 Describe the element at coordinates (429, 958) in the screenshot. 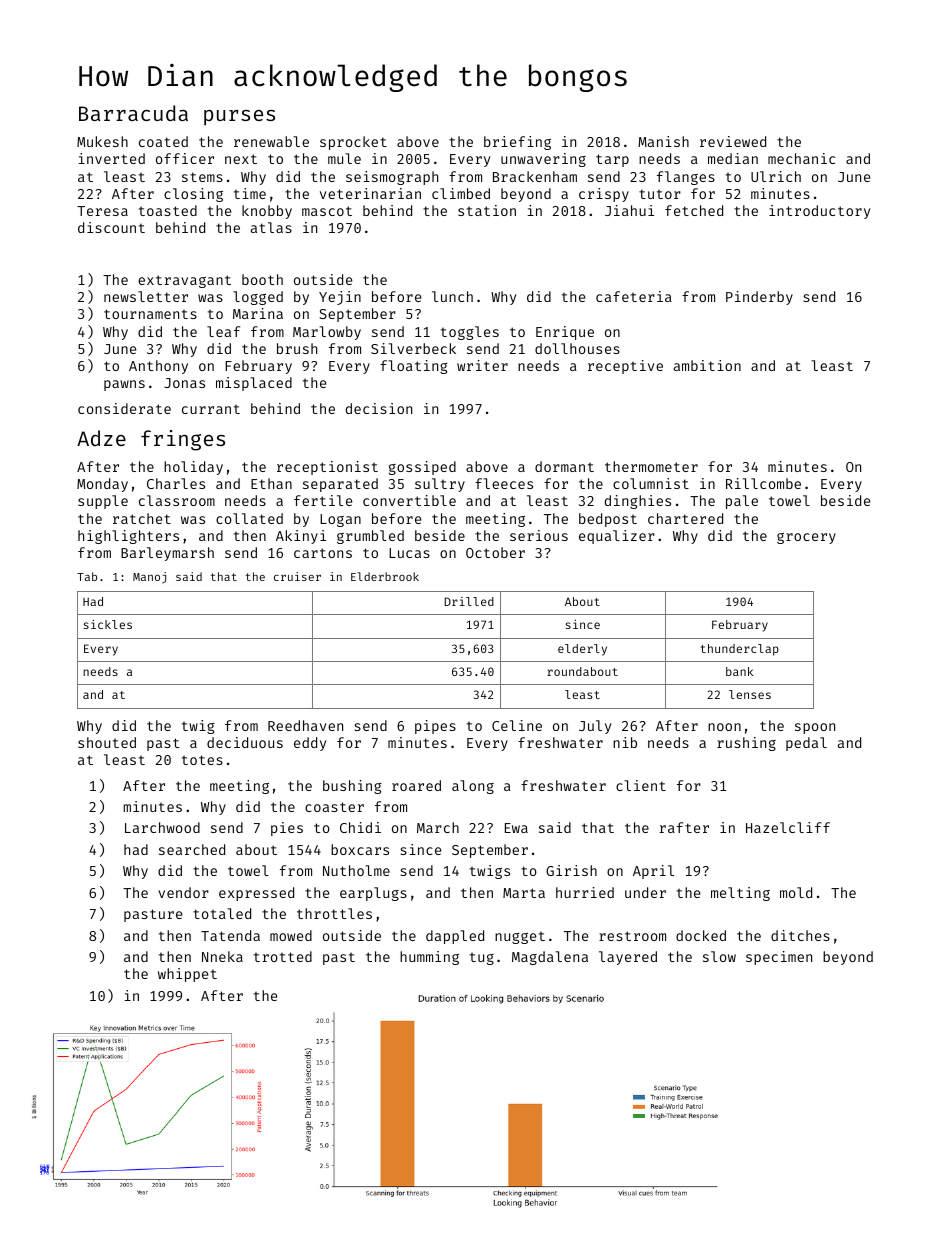

I see `humming` at that location.
